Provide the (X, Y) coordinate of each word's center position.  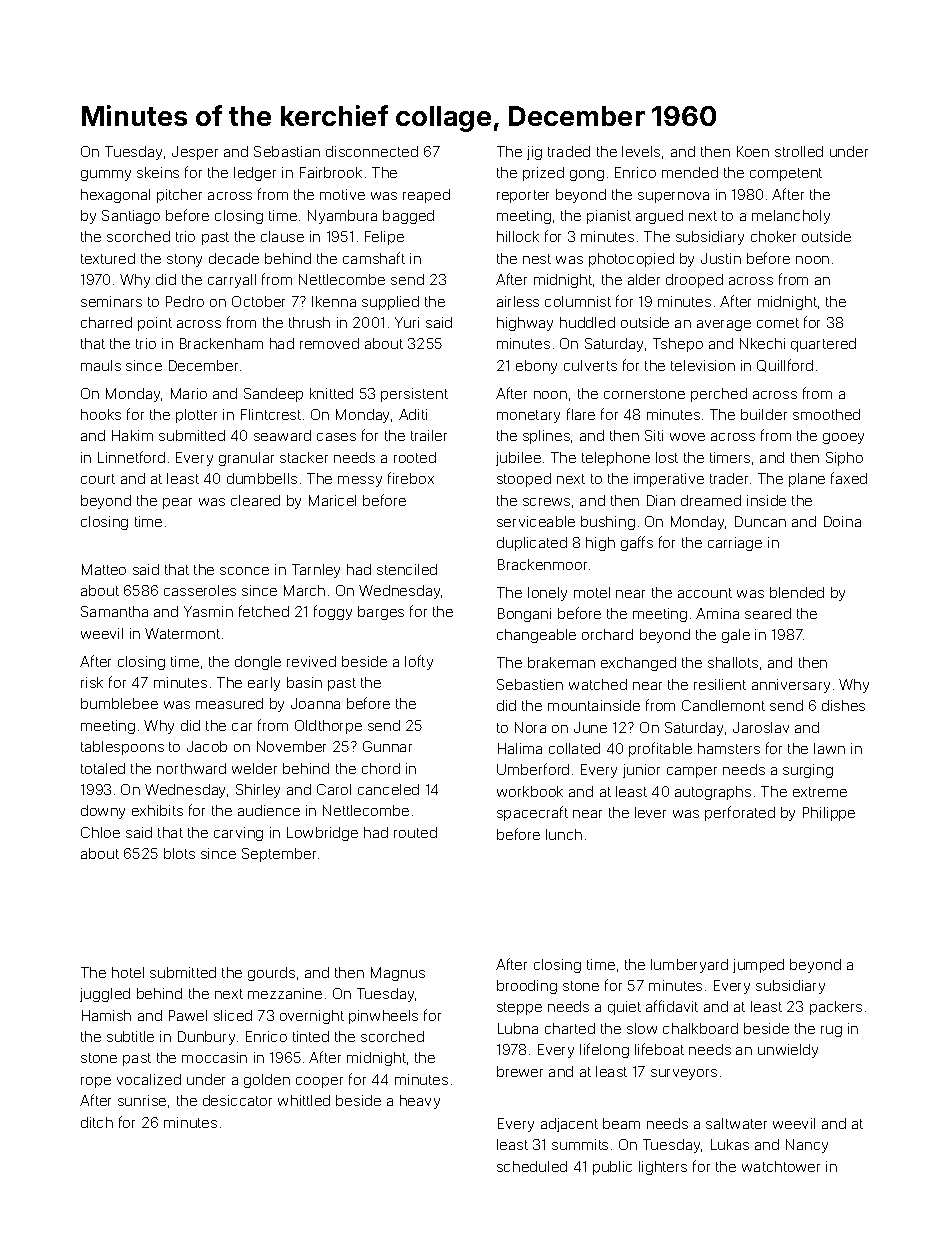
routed (415, 832)
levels (641, 151)
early (264, 684)
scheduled (532, 1166)
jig (534, 153)
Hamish (106, 1015)
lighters (663, 1168)
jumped (758, 966)
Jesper (195, 153)
